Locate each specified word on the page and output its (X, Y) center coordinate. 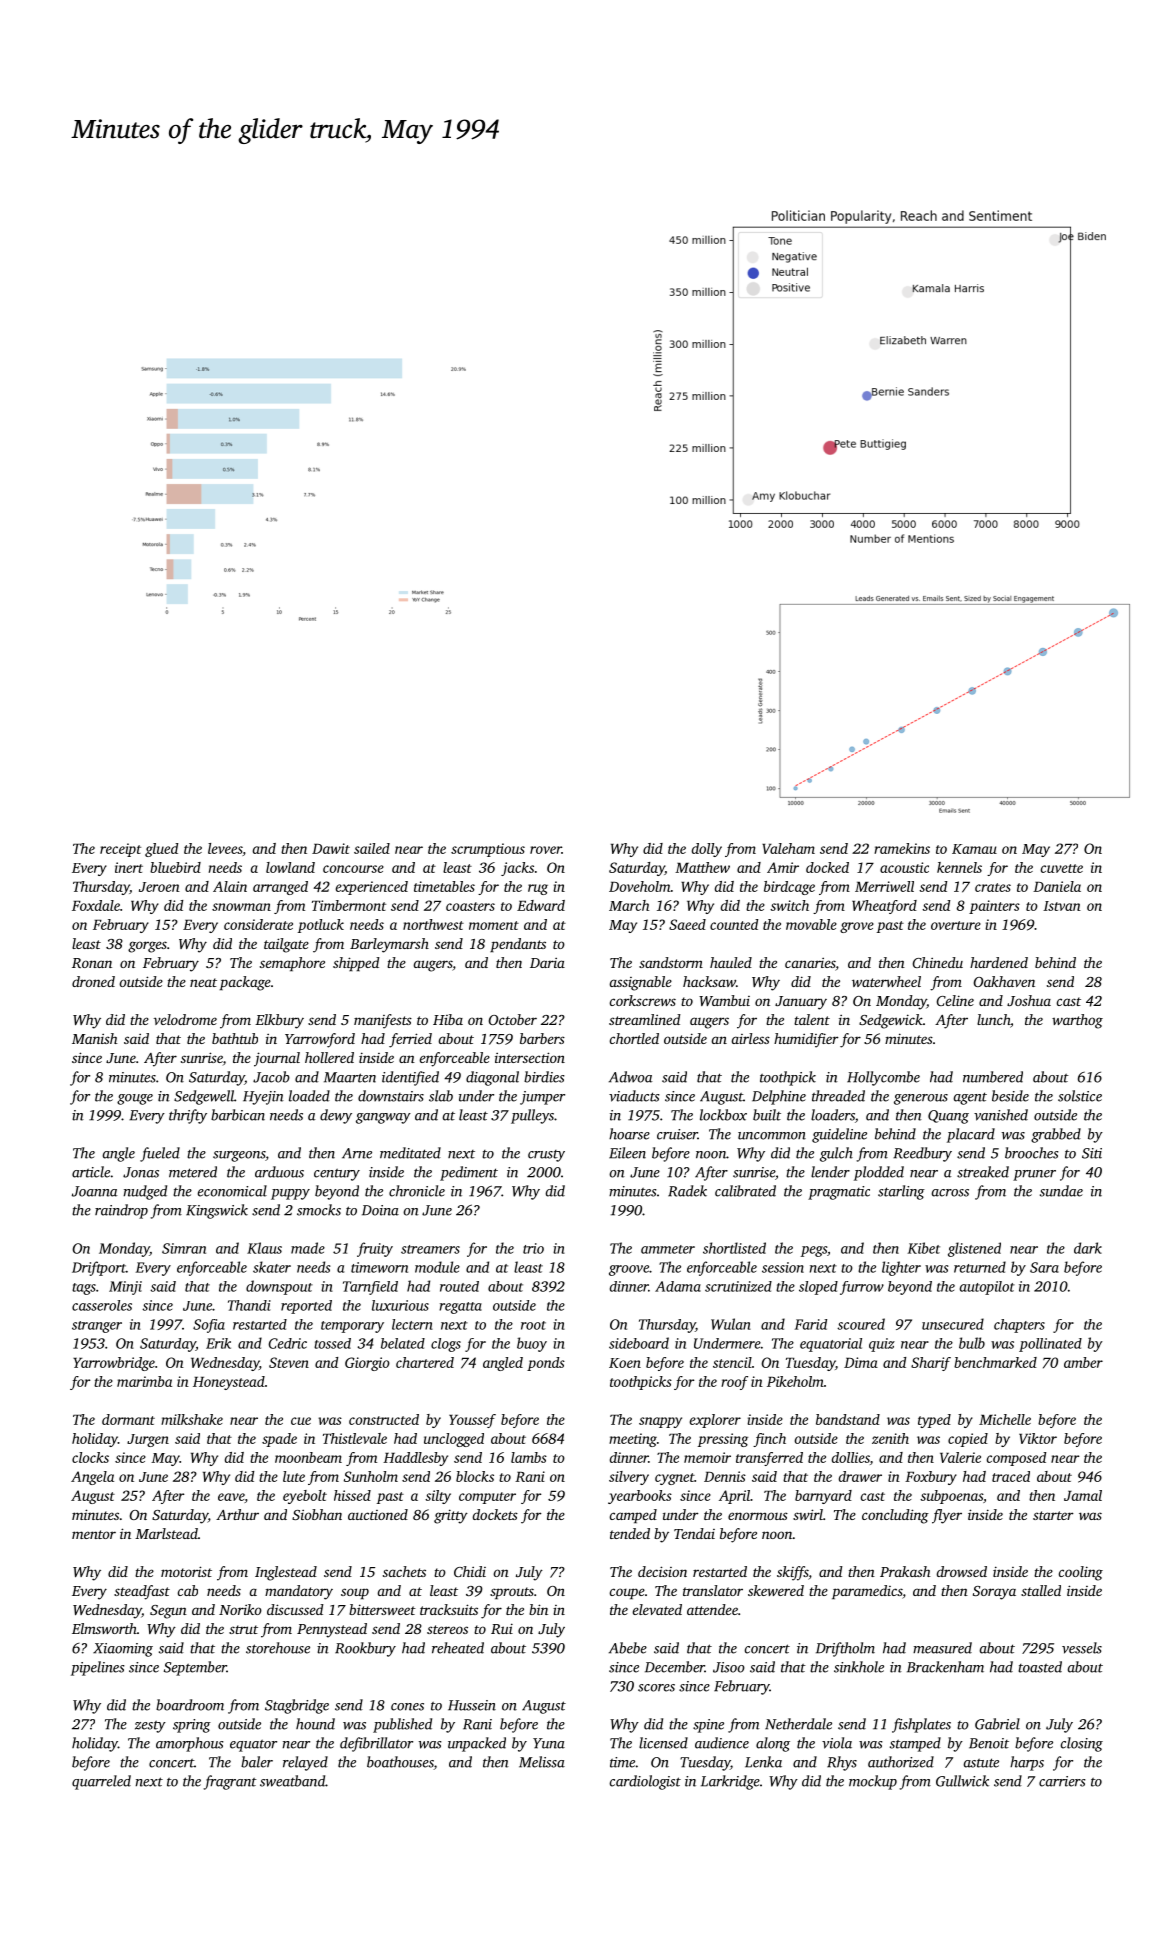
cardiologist (645, 1782)
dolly (707, 850)
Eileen (627, 1153)
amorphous (189, 1744)
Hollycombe (883, 1078)
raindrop (121, 1211)
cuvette (1062, 868)
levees (225, 848)
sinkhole (859, 1667)
